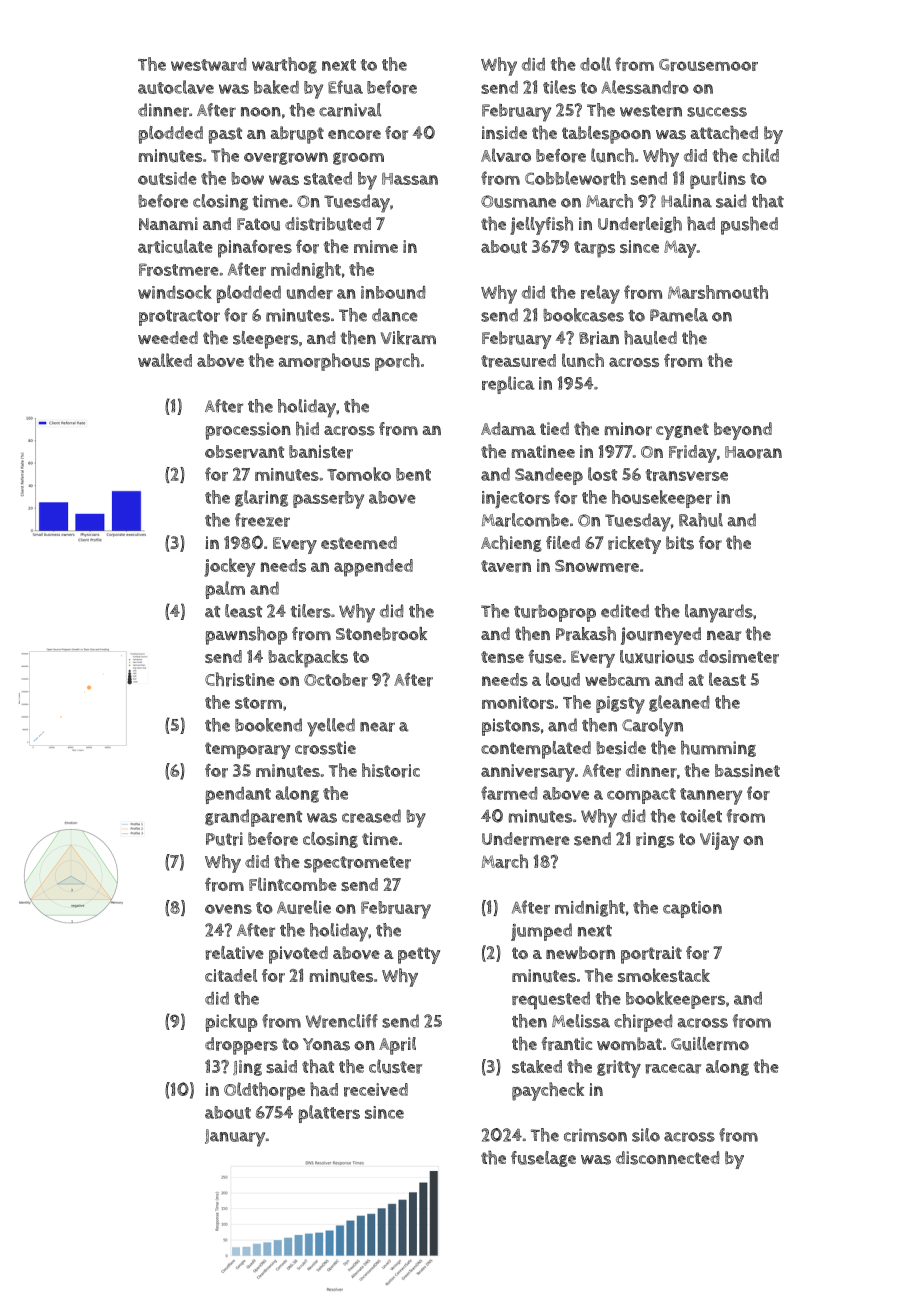 The image size is (924, 1314). I want to click on Fatou, so click(258, 224).
